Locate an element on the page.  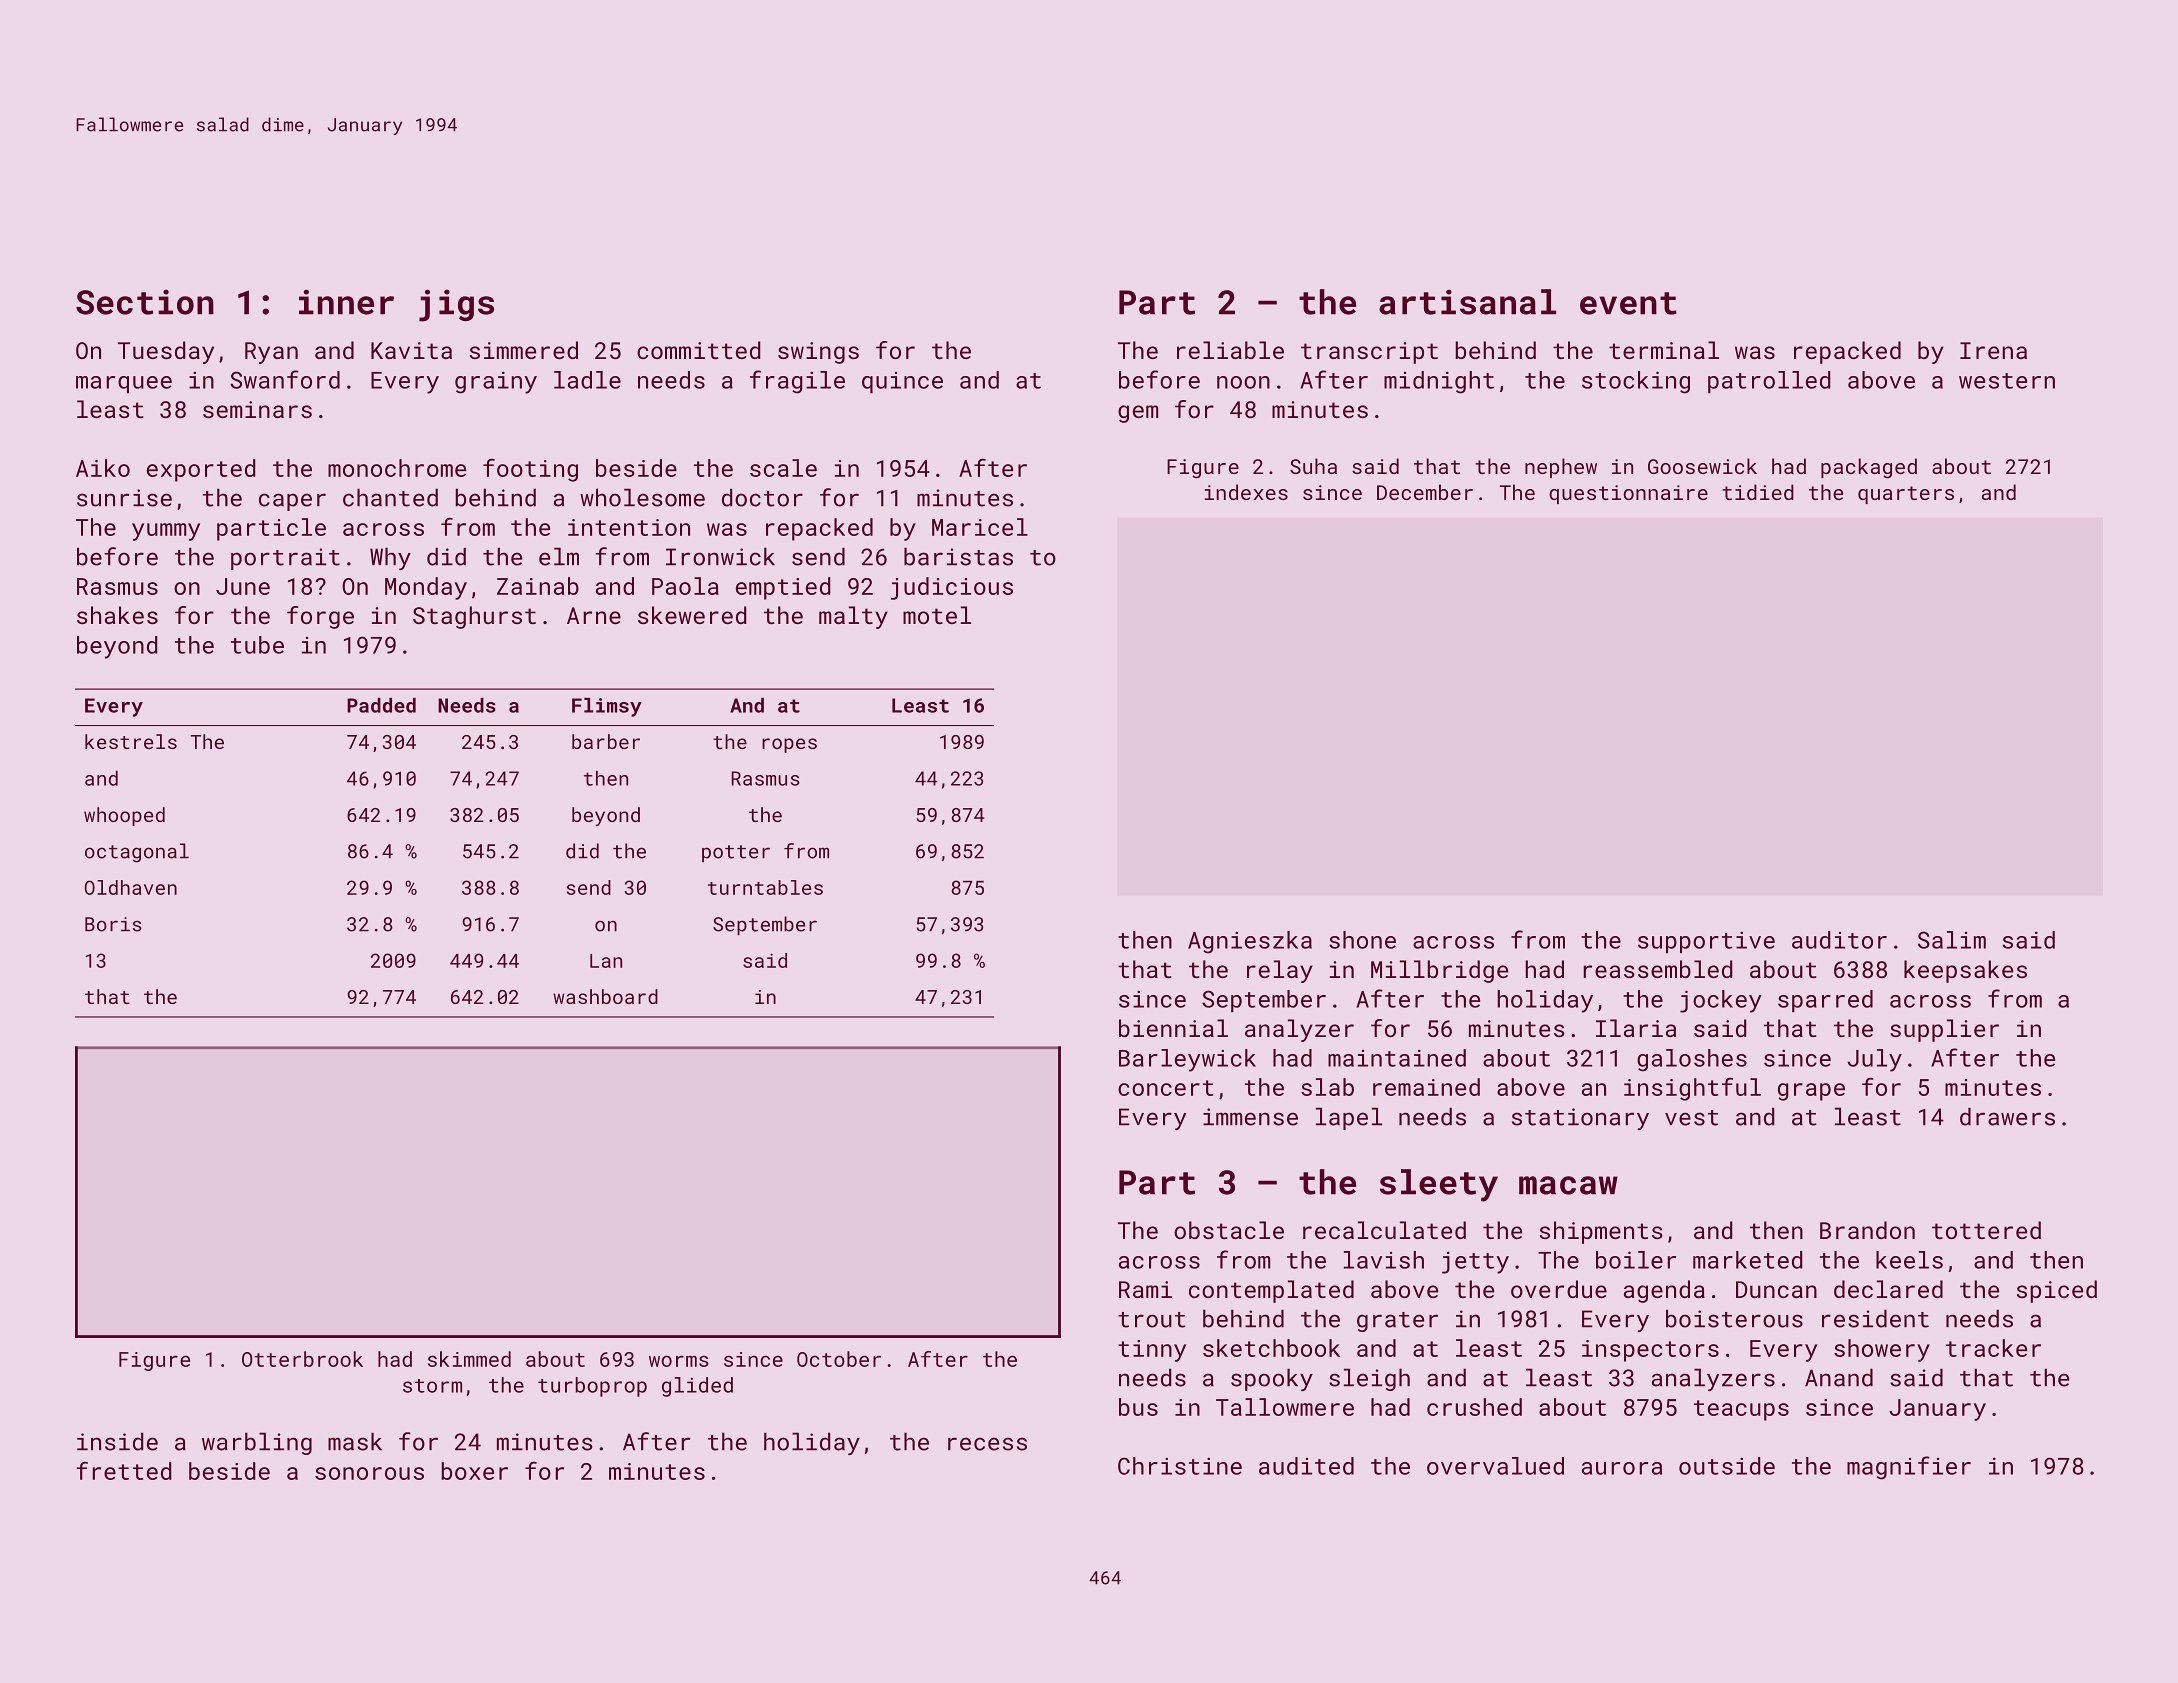
worms is located at coordinates (679, 1361).
